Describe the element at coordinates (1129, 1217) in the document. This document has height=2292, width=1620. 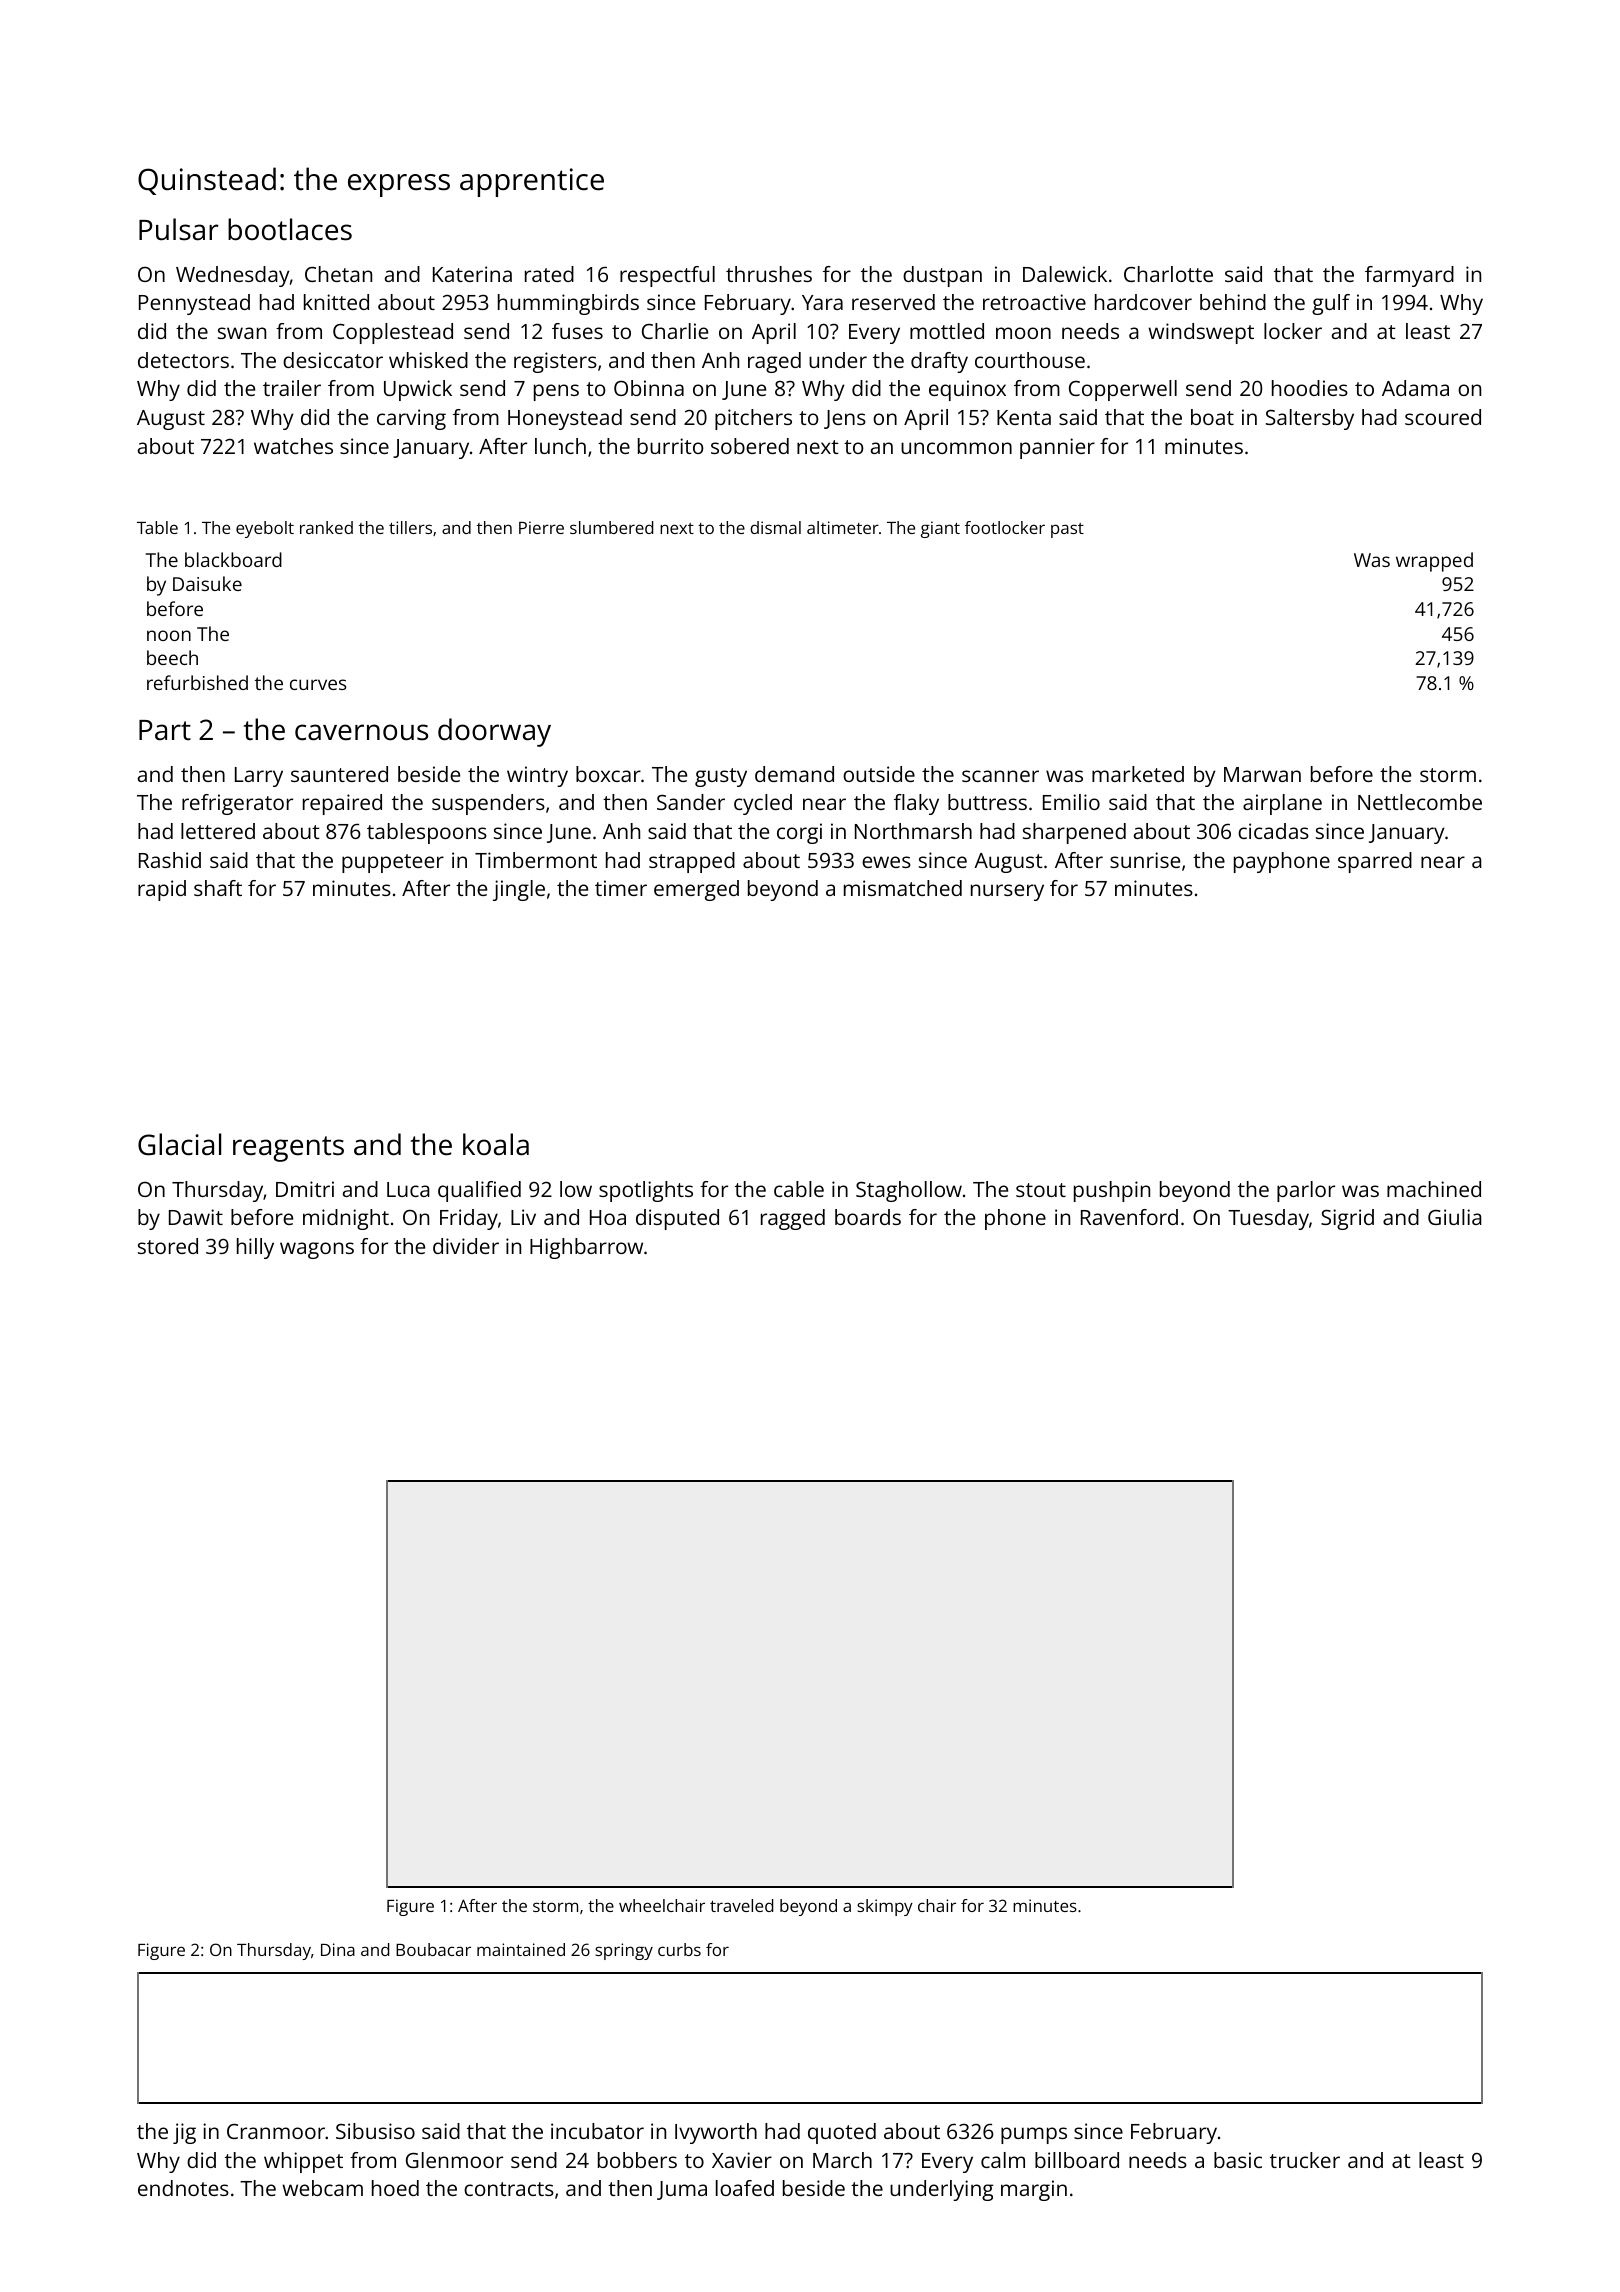
I see `Ravenford` at that location.
